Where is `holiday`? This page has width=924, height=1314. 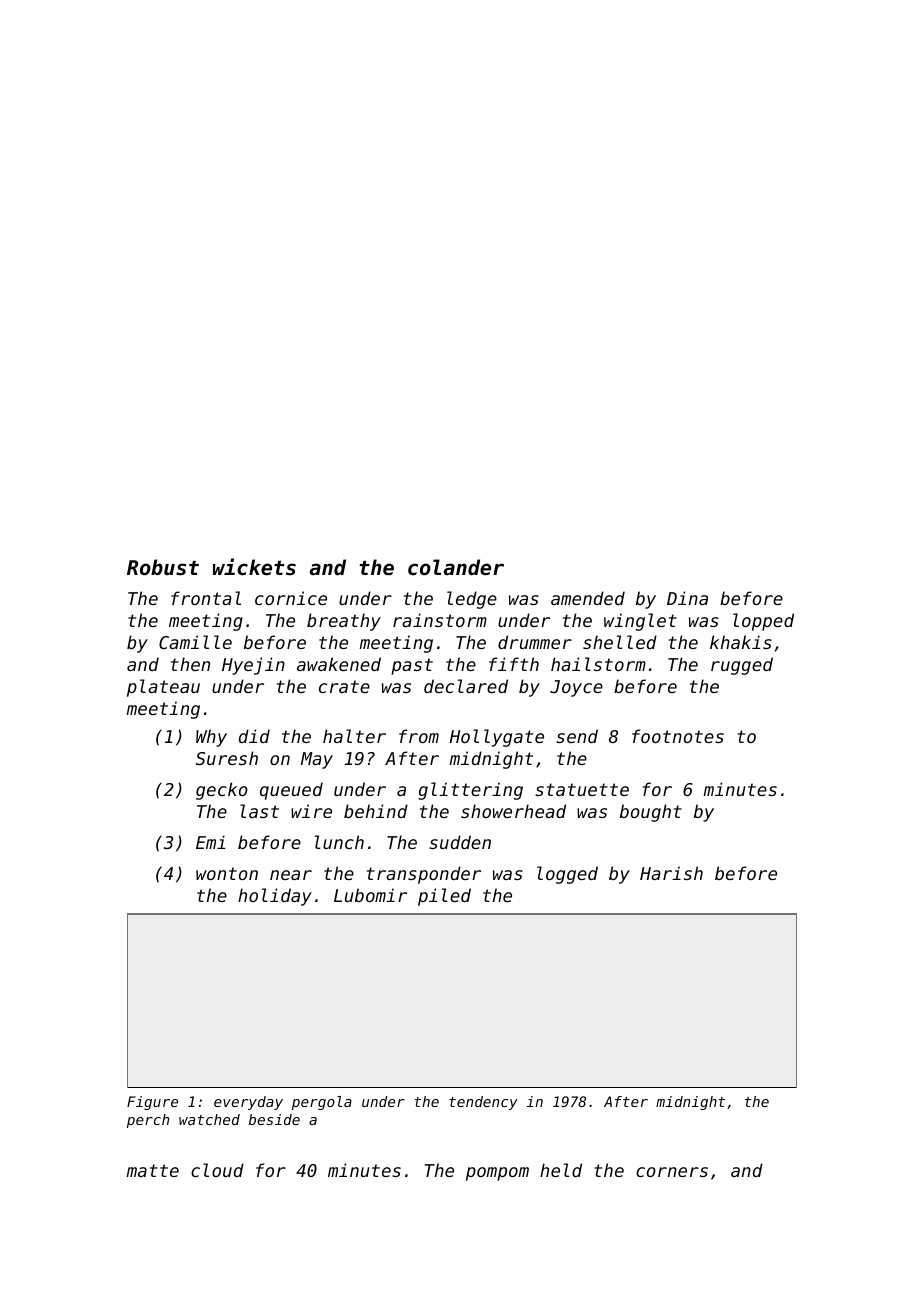
holiday is located at coordinates (275, 897).
